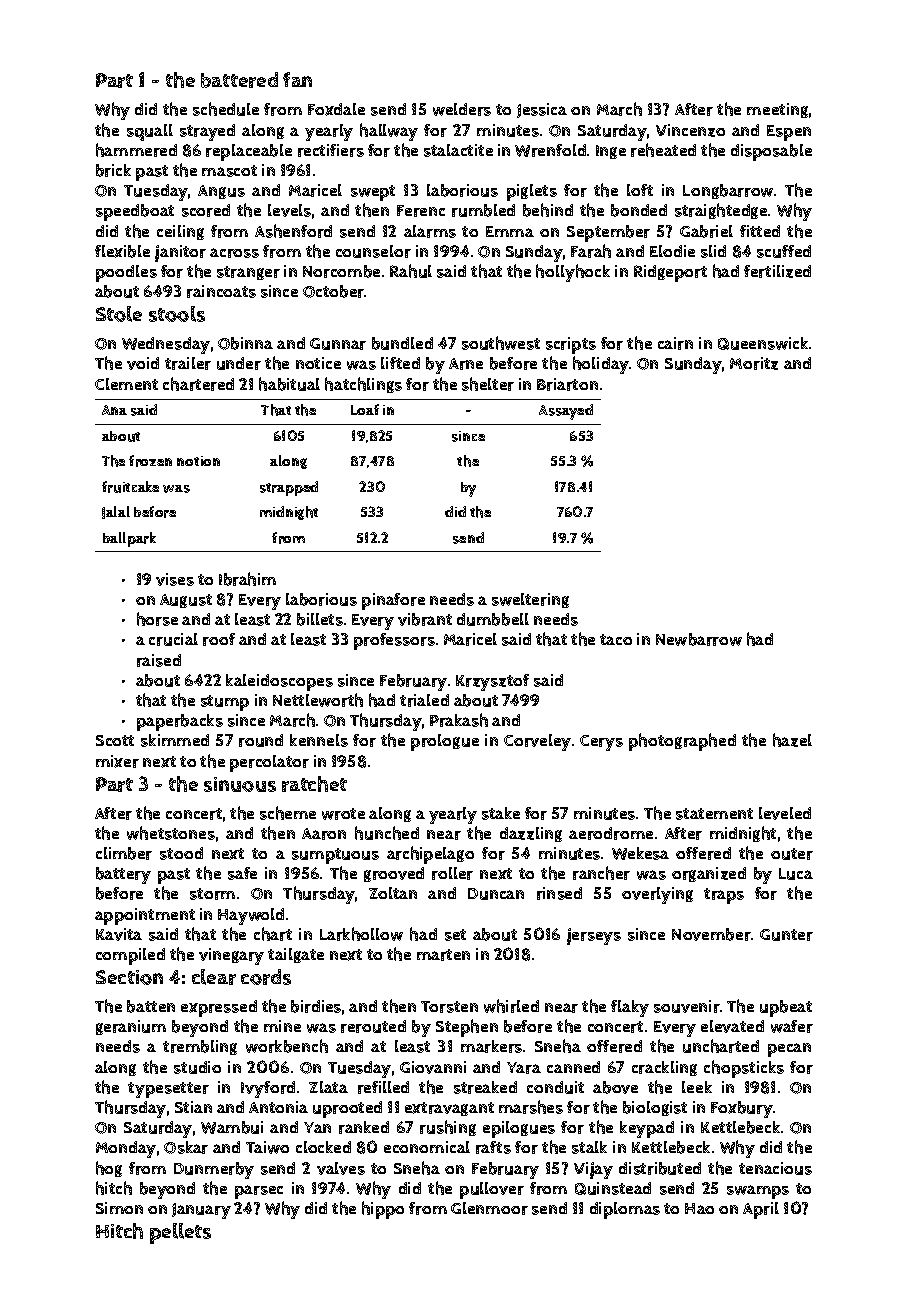 The width and height of the screenshot is (908, 1316). I want to click on trembling, so click(200, 1047).
